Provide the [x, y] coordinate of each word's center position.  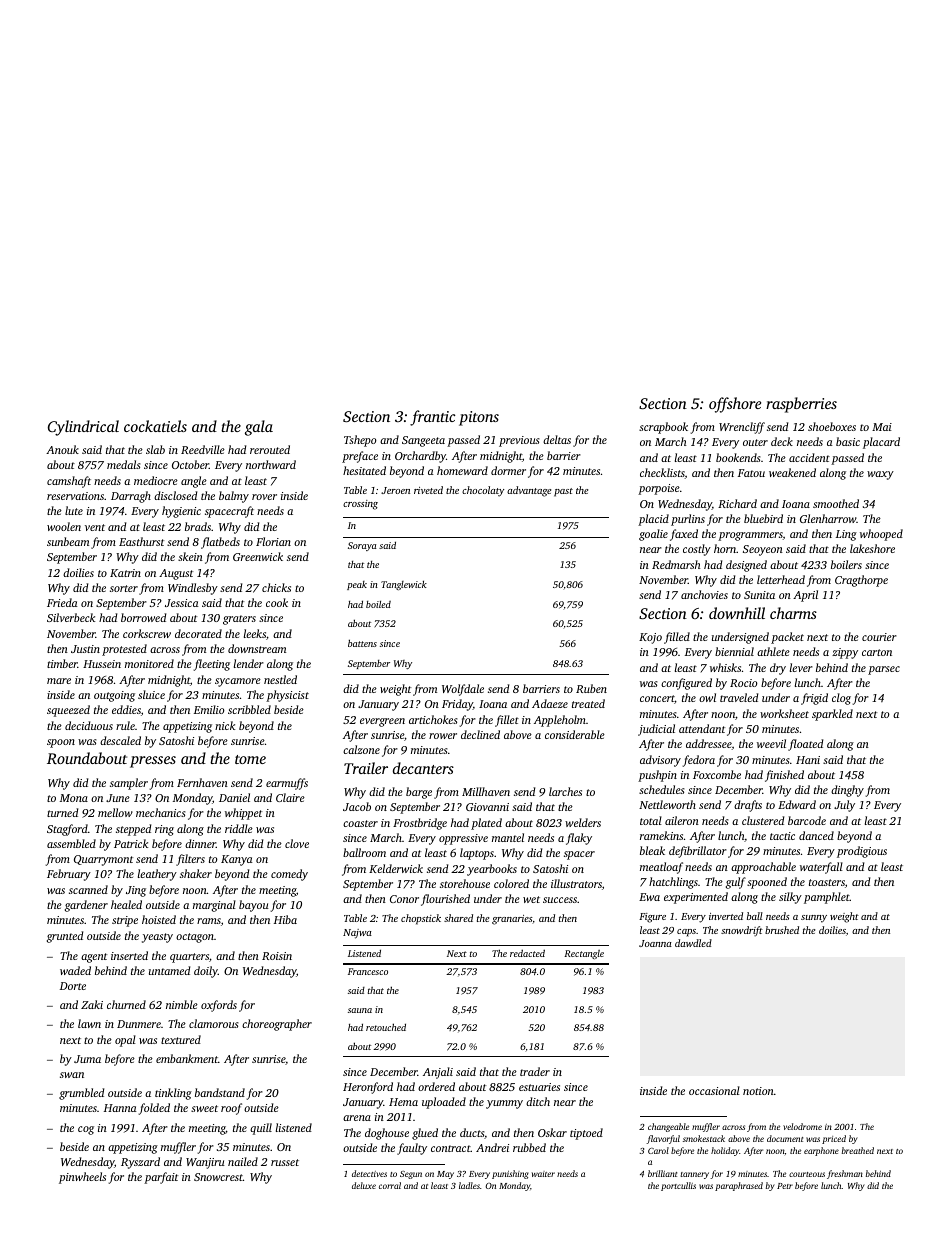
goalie [653, 535]
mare [59, 681]
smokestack [704, 1138]
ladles [469, 1185]
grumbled [81, 1094]
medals [124, 464]
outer [755, 442]
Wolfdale [463, 690]
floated [805, 745]
